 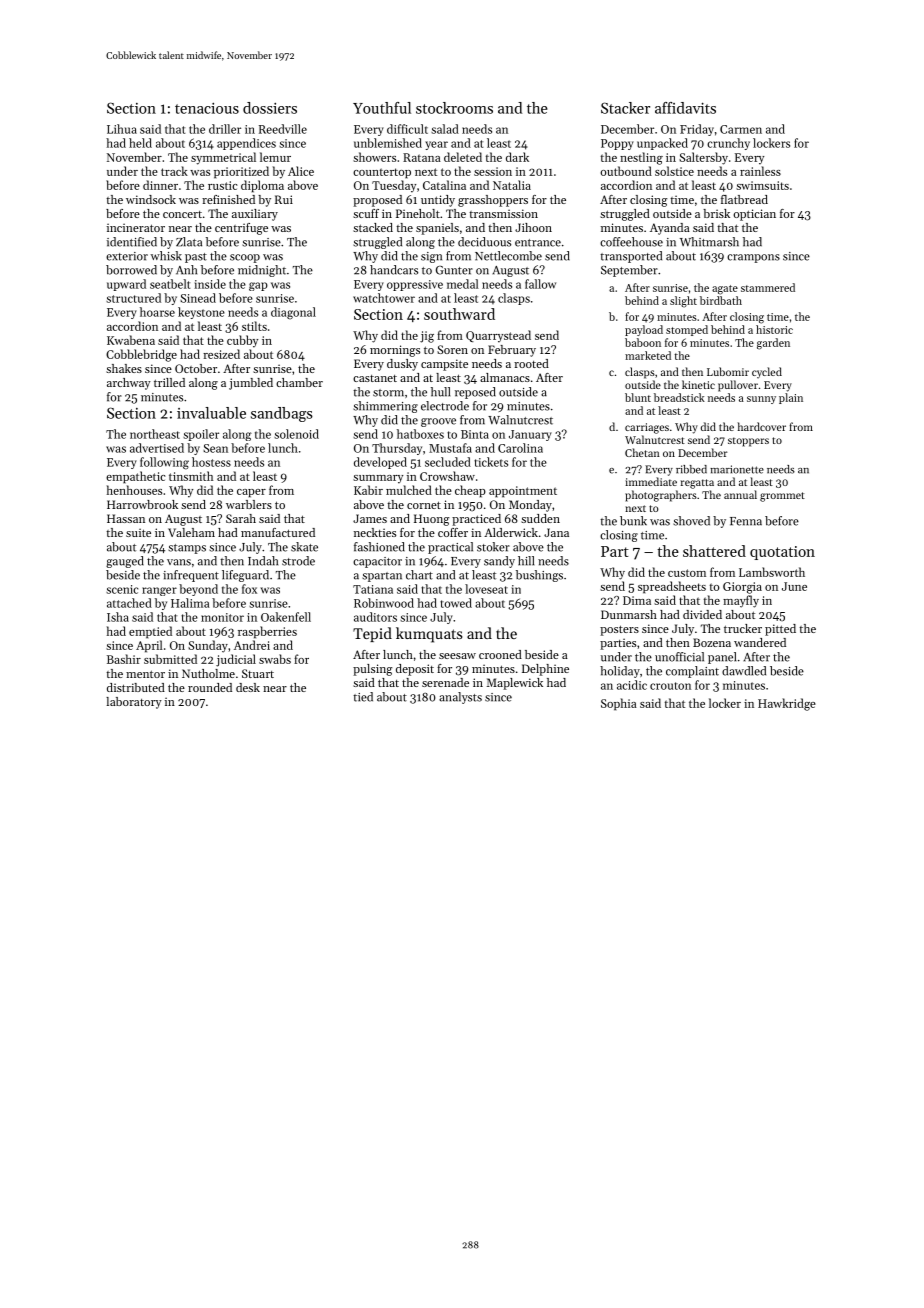 I want to click on Stacker, so click(x=625, y=108).
